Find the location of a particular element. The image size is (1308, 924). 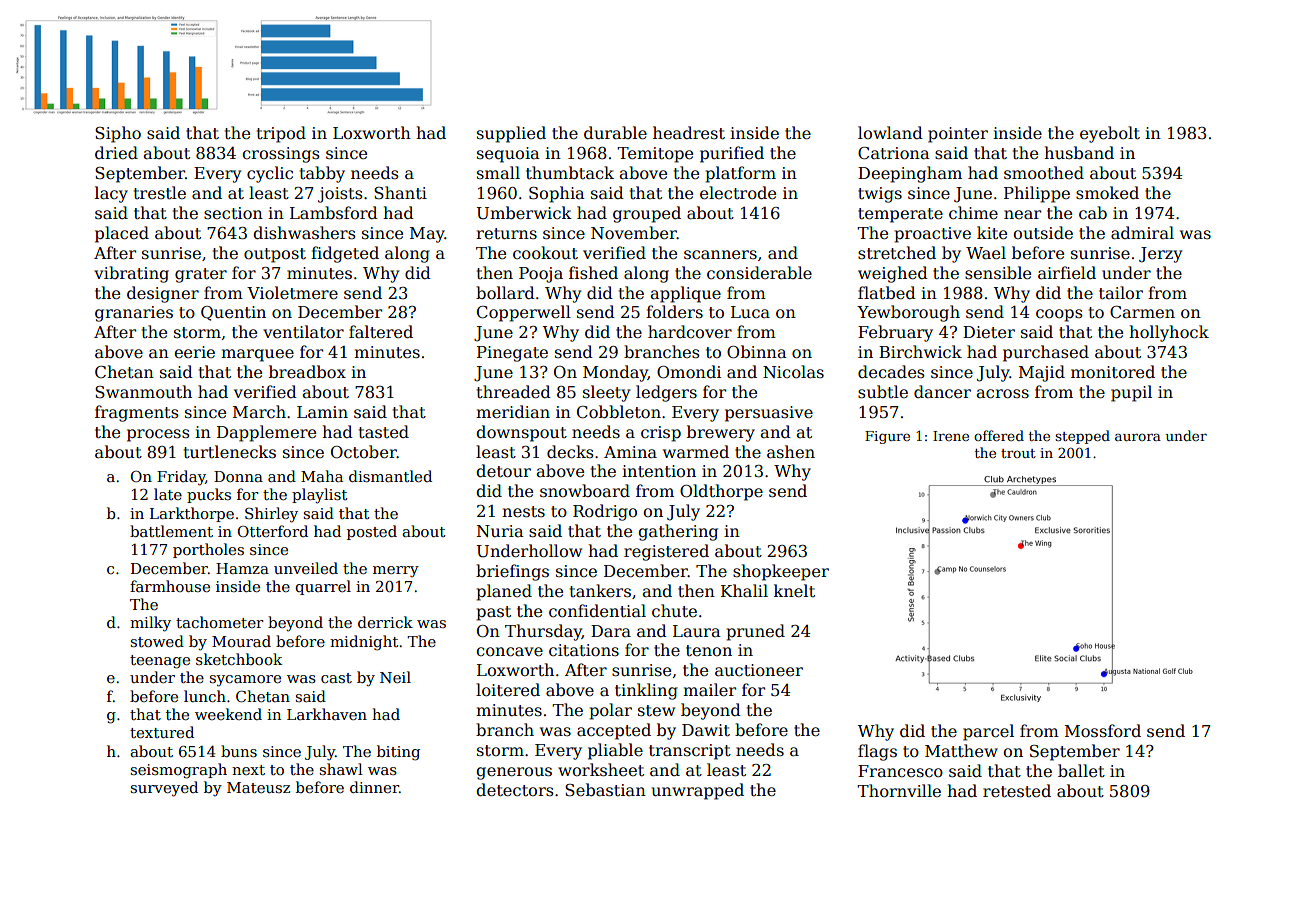

decks is located at coordinates (570, 452).
